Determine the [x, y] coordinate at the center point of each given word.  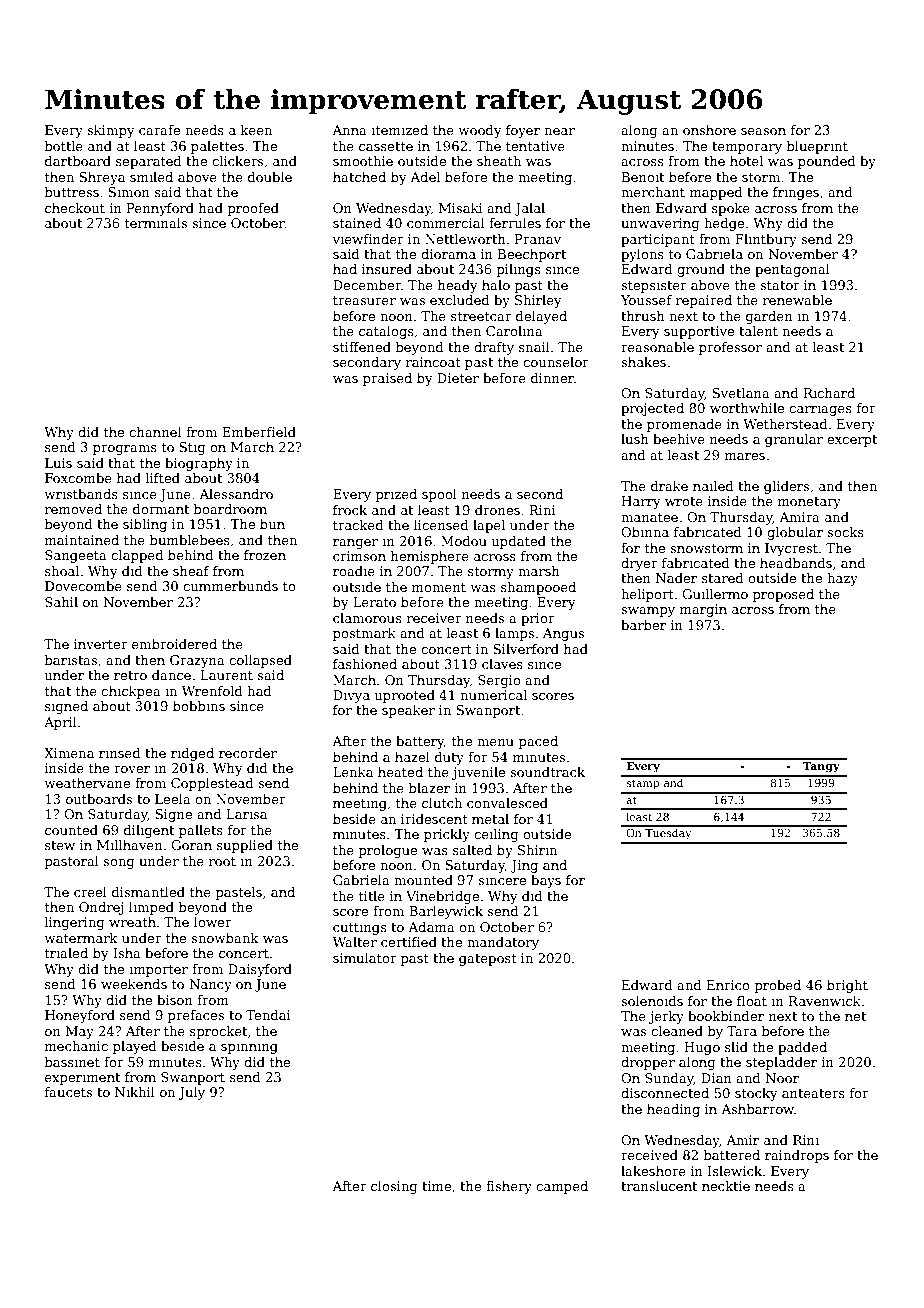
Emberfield [259, 432]
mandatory [503, 943]
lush [635, 439]
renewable [797, 300]
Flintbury [766, 240]
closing [394, 1187]
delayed [541, 317]
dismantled [148, 892]
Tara [742, 1031]
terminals [156, 223]
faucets [68, 1092]
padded [802, 1048]
